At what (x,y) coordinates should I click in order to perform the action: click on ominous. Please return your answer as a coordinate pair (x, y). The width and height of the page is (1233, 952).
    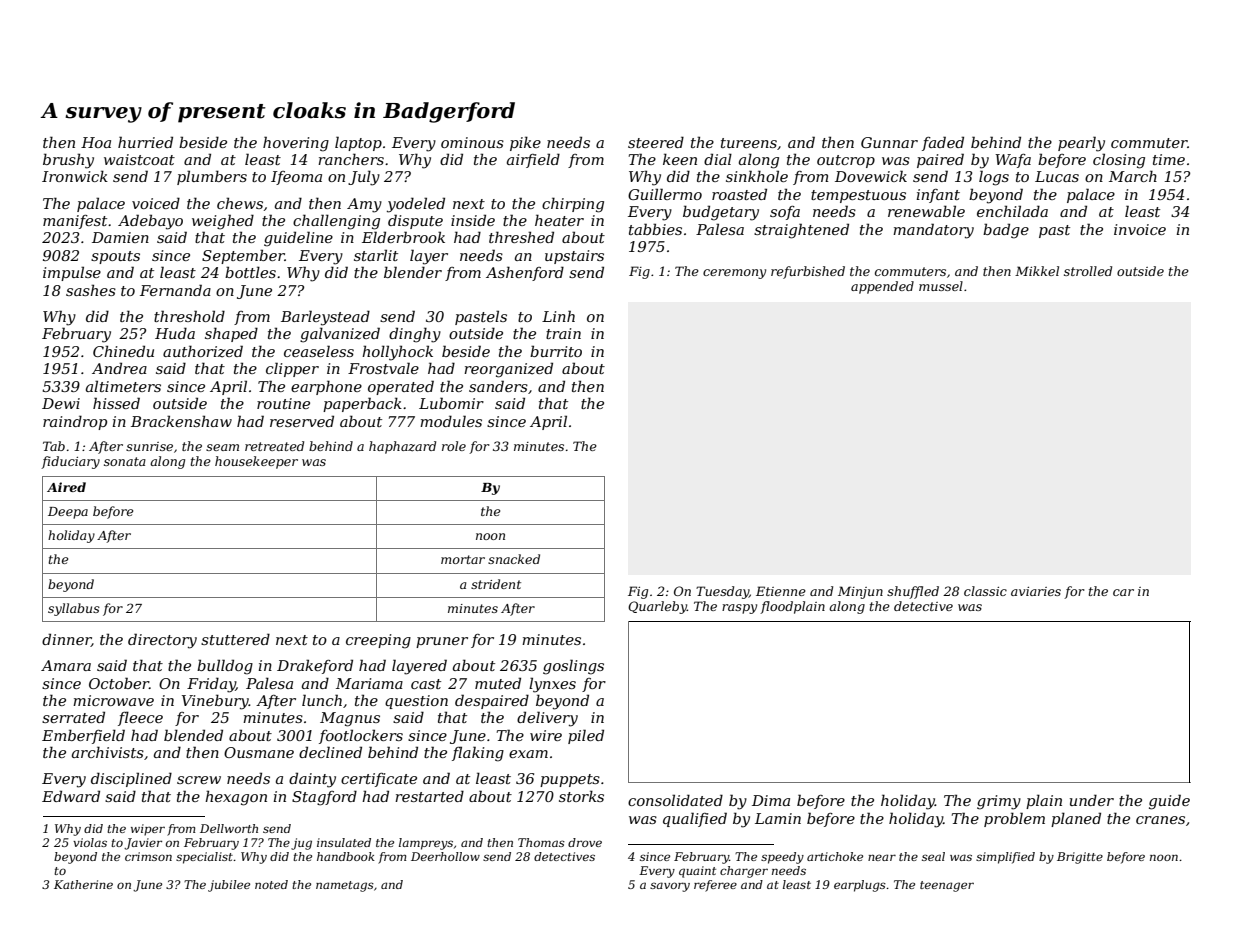
    Looking at the image, I should click on (472, 142).
